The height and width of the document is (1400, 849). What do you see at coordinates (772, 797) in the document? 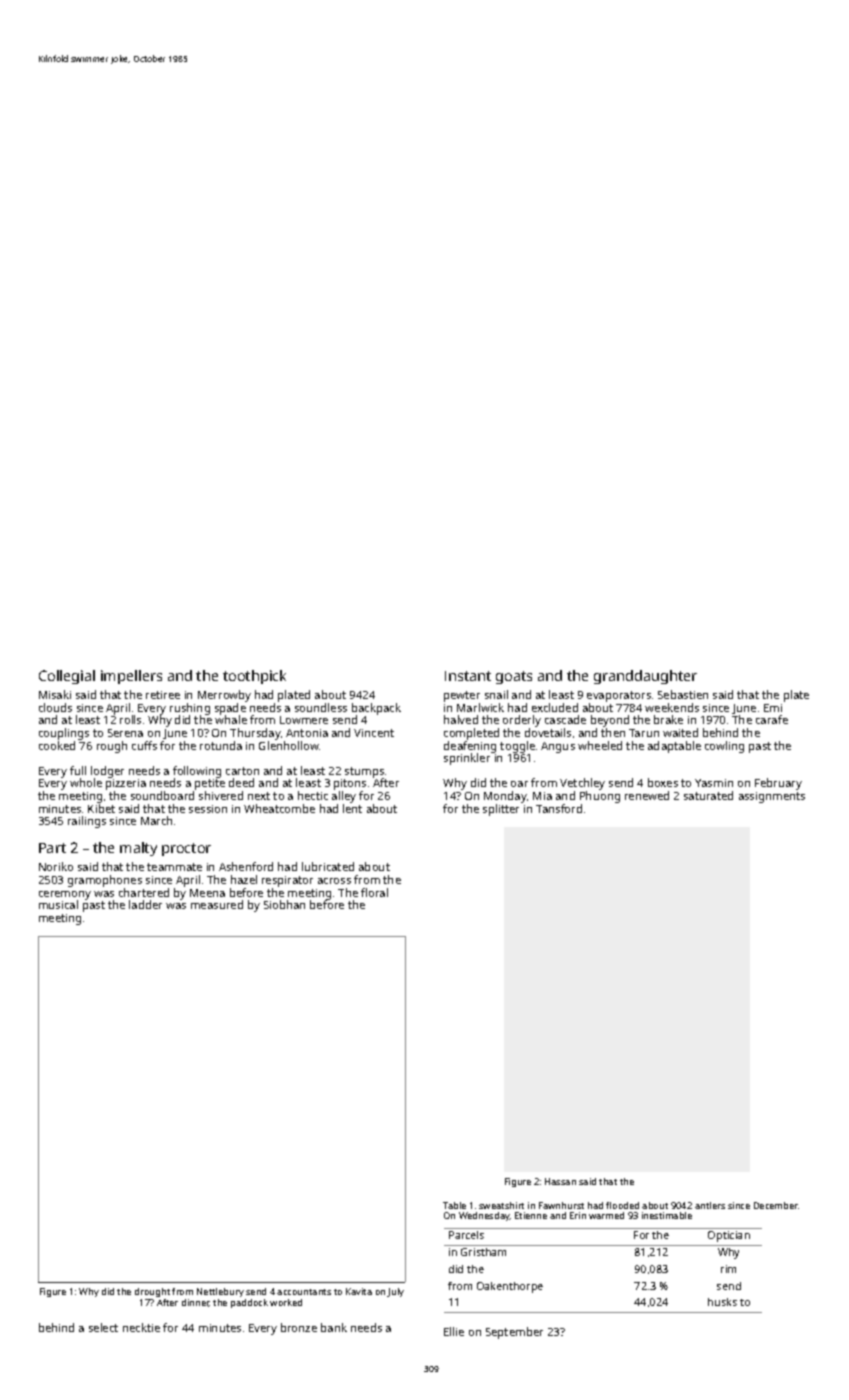
I see `assignments` at bounding box center [772, 797].
